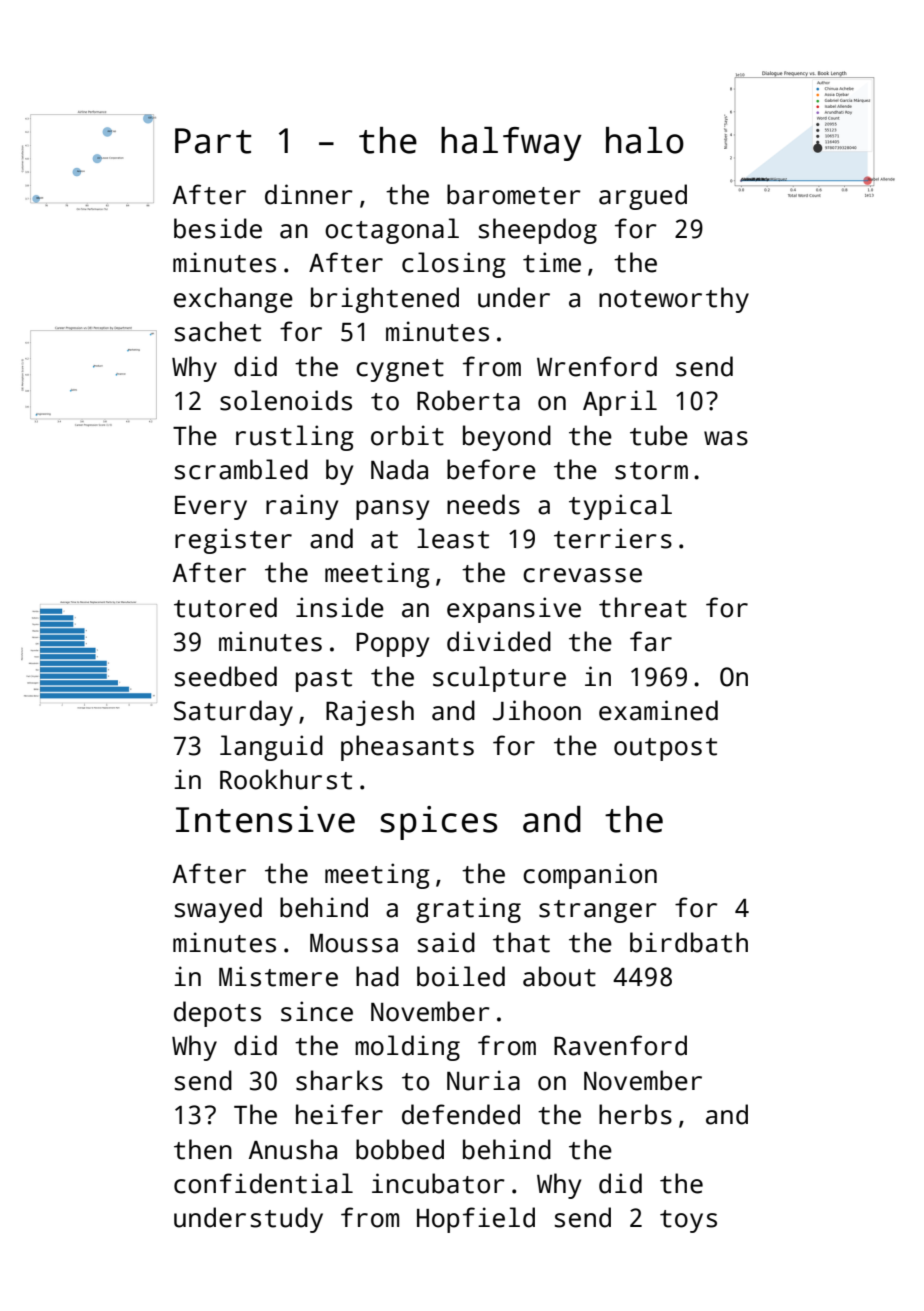 The width and height of the document is (924, 1311). What do you see at coordinates (665, 749) in the document?
I see `outpost` at bounding box center [665, 749].
